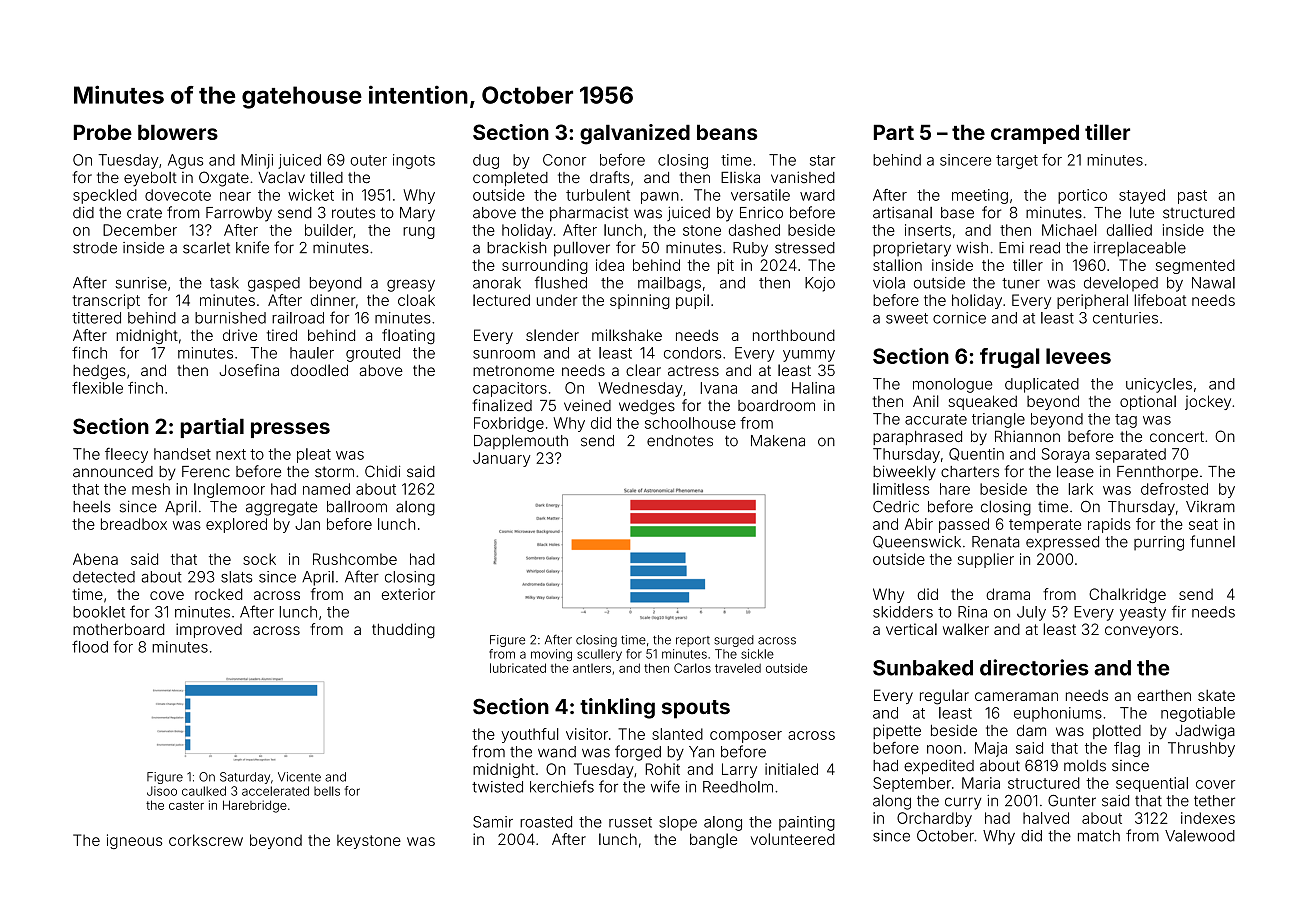 Image resolution: width=1308 pixels, height=924 pixels. I want to click on scarlet, so click(206, 248).
